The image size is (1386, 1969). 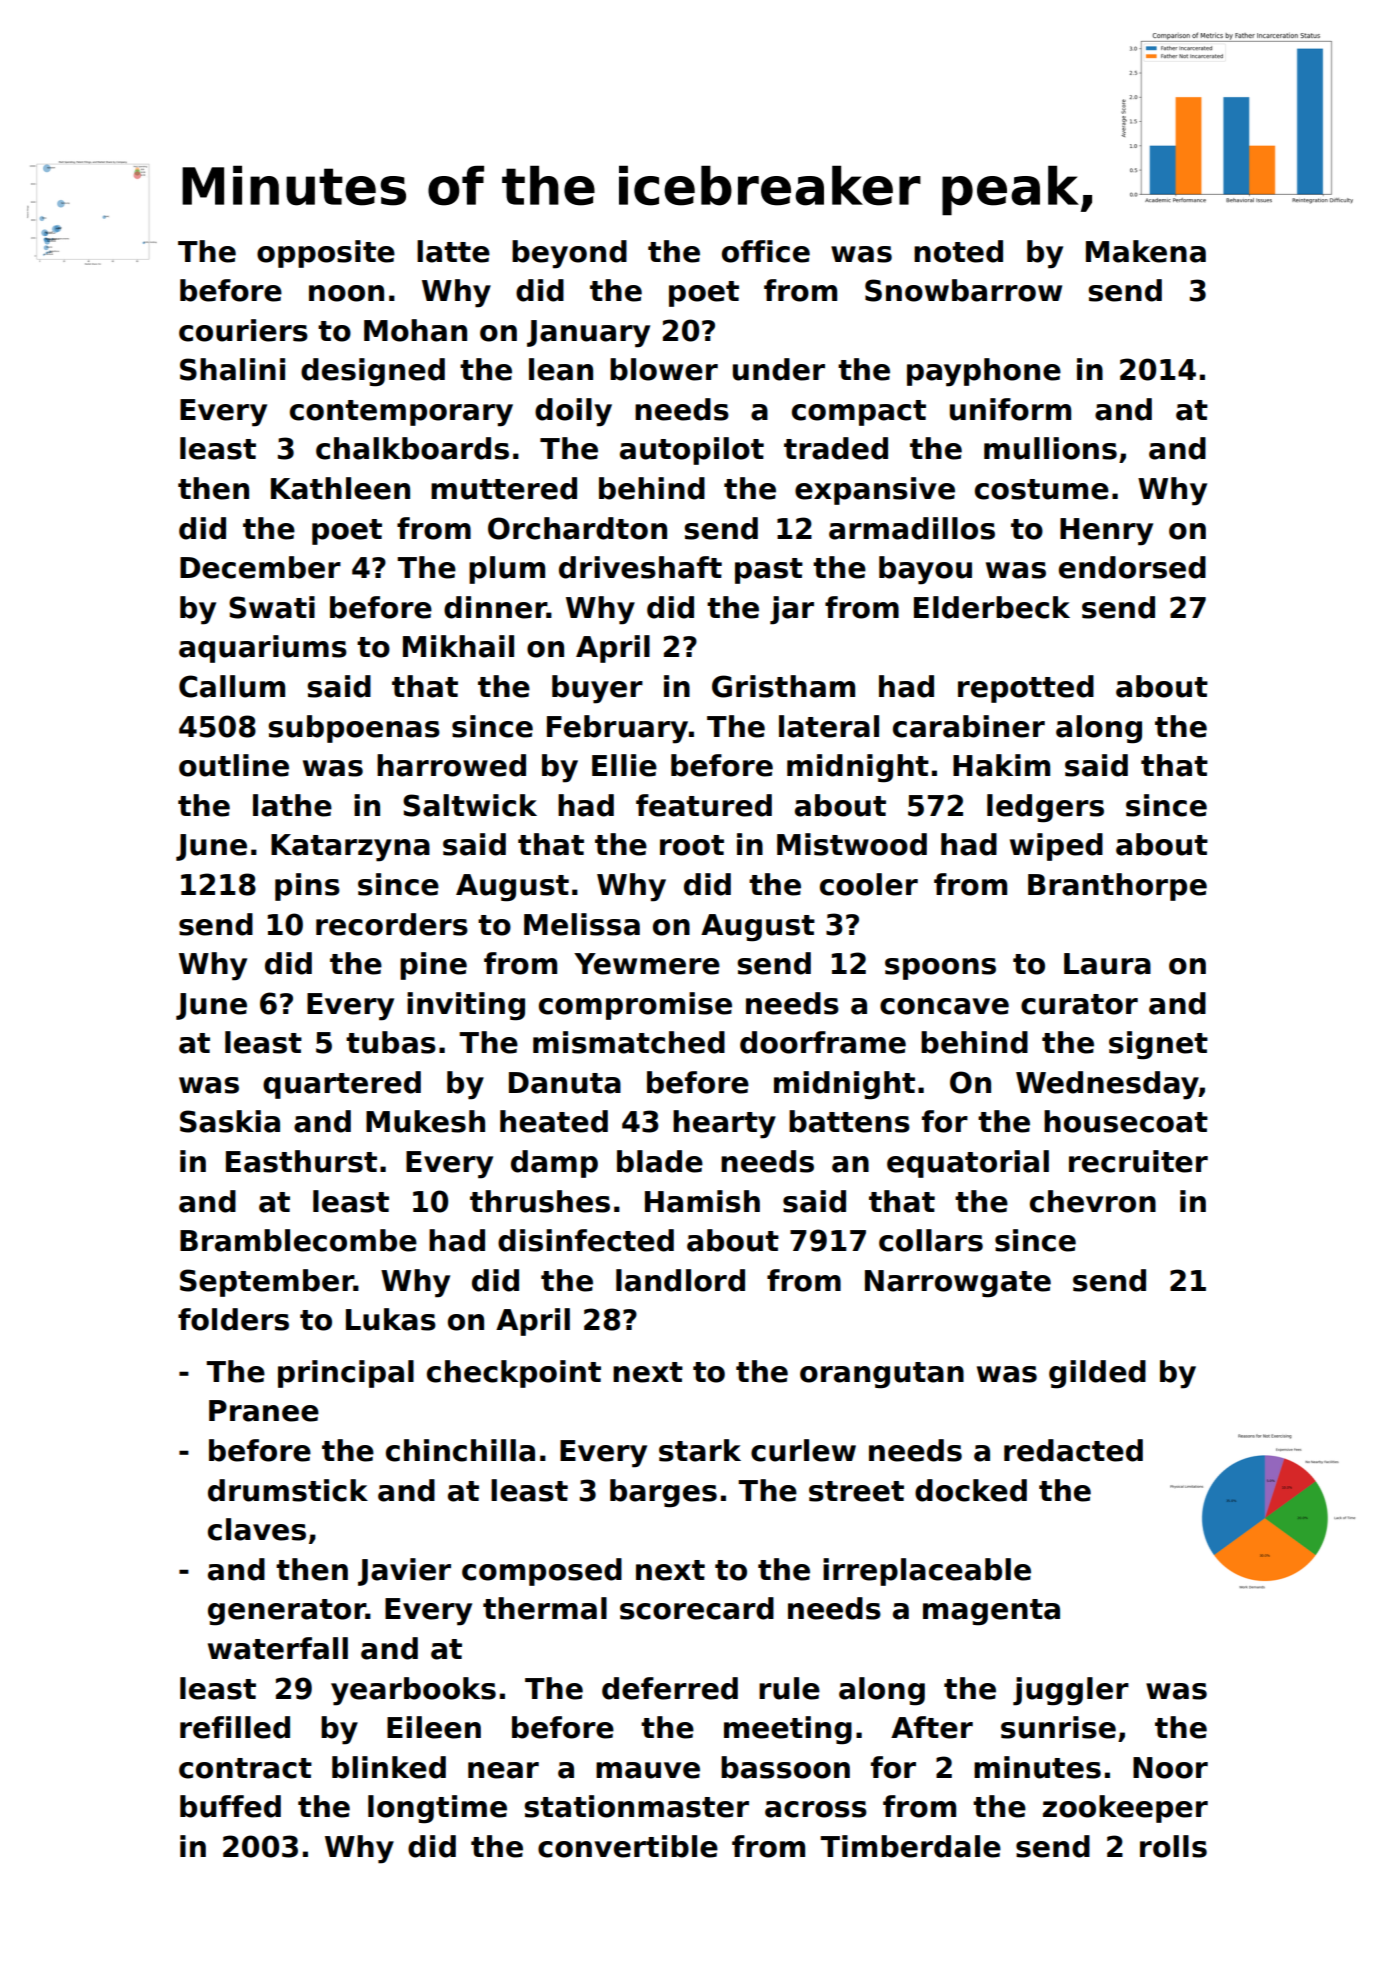 What do you see at coordinates (963, 290) in the screenshot?
I see `Snowbarrow` at bounding box center [963, 290].
